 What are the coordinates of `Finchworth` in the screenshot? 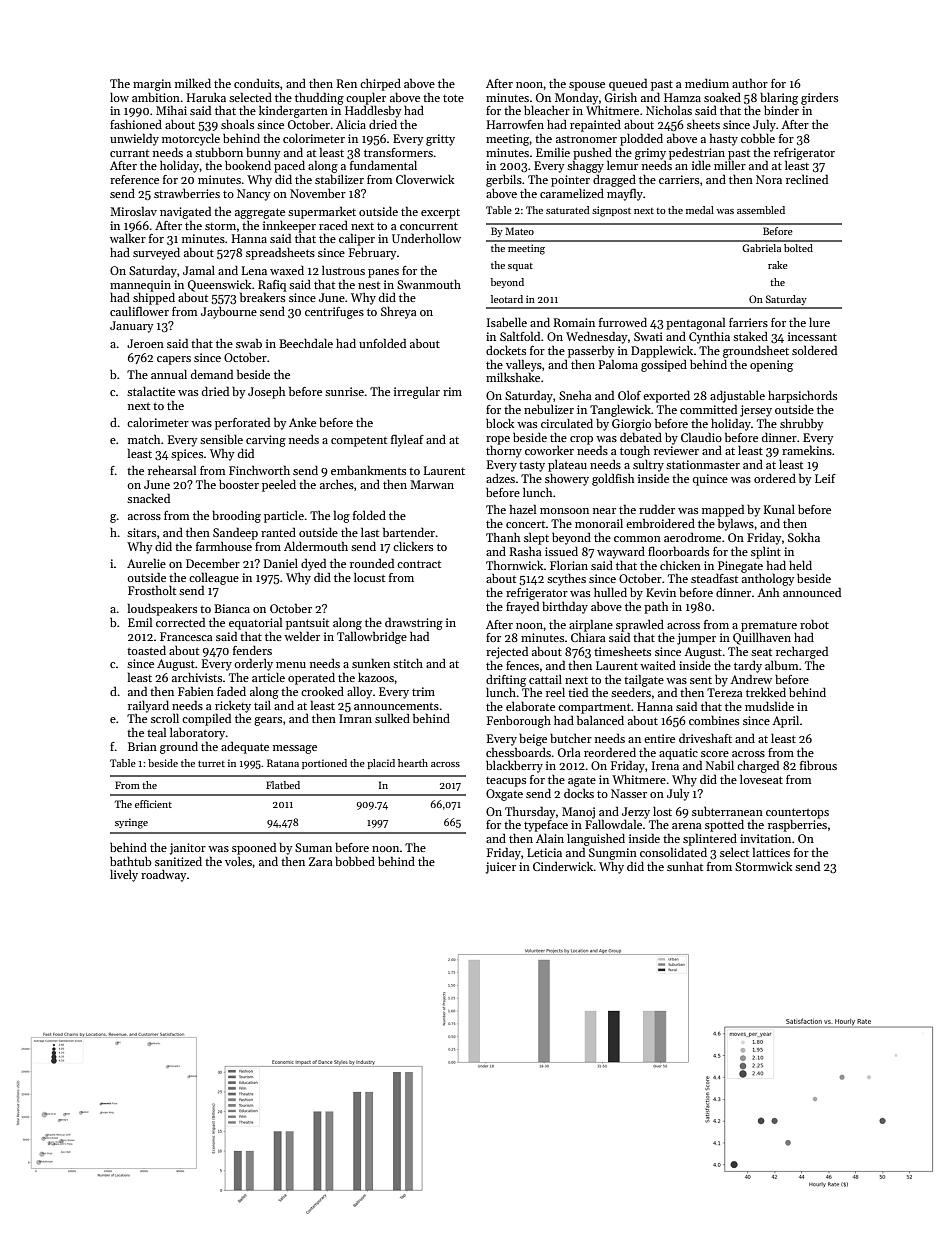 It's located at (259, 470).
